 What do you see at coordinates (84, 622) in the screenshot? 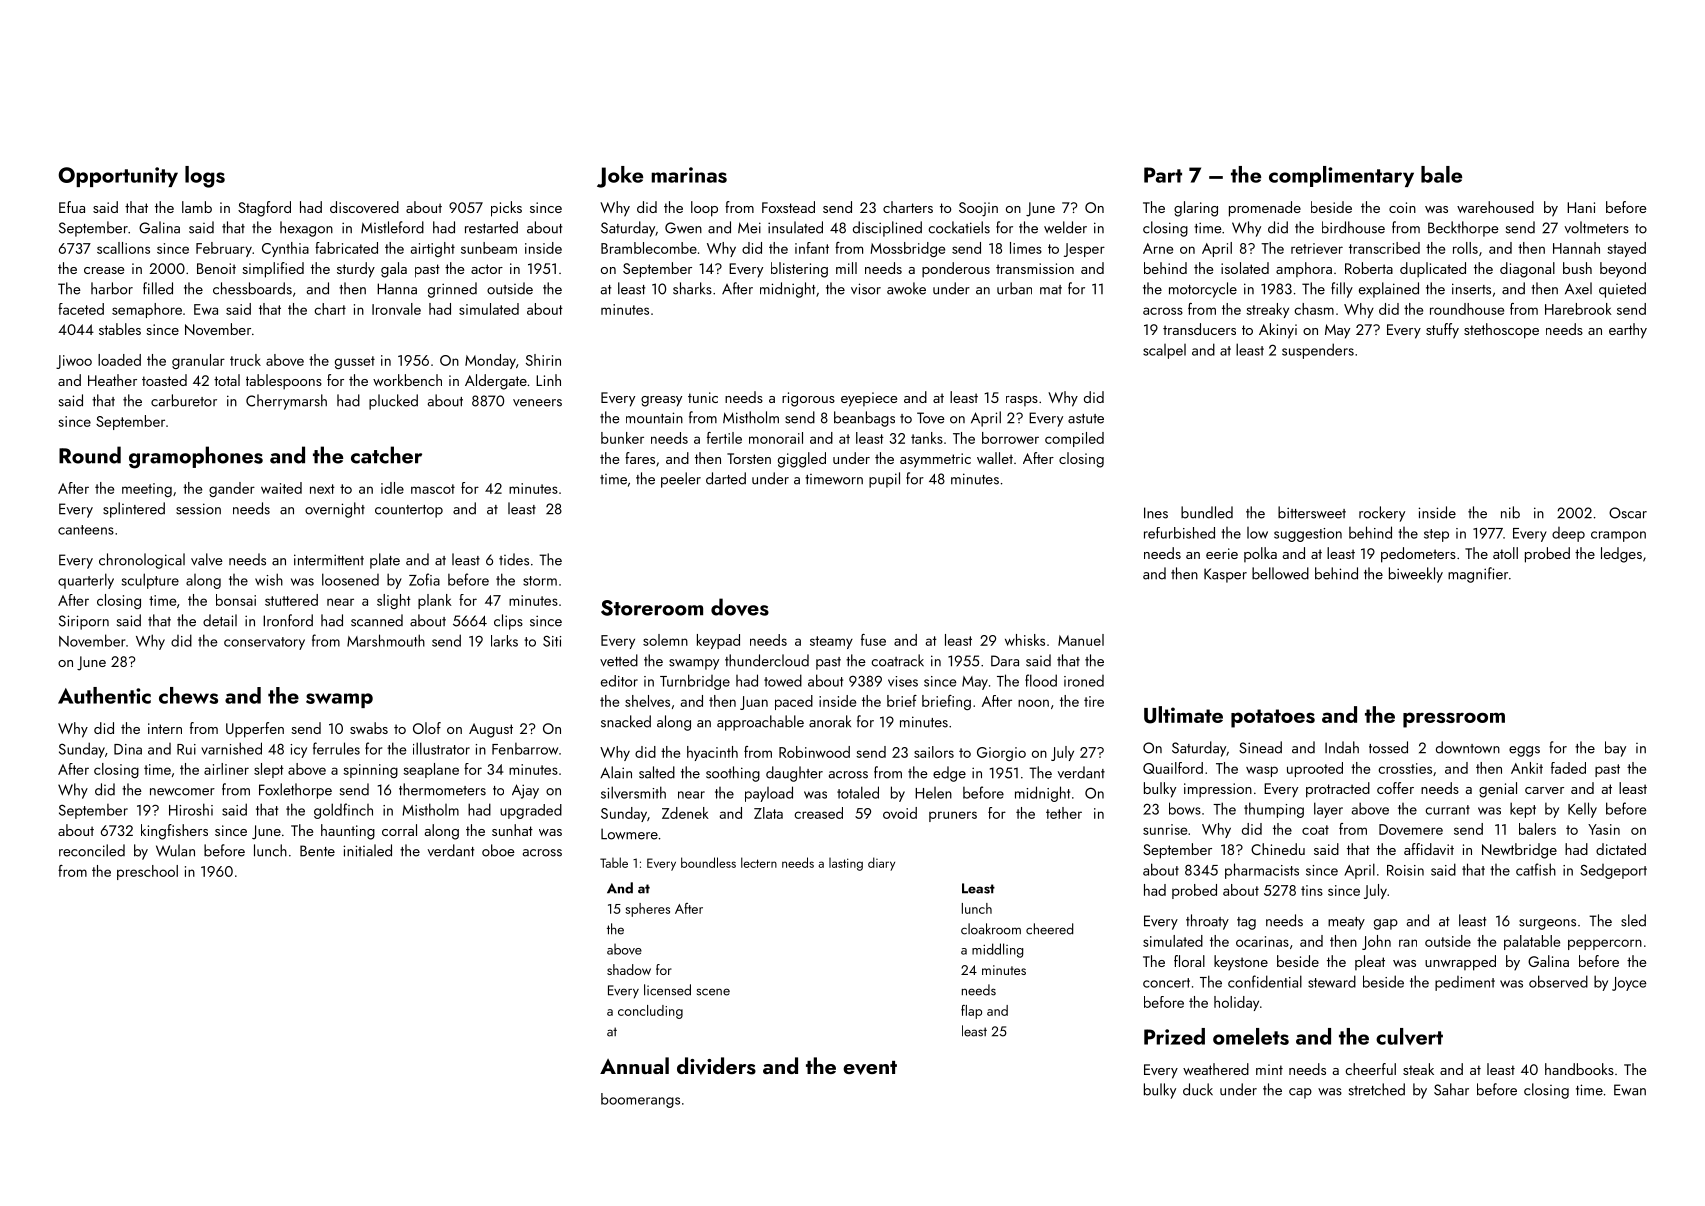
I see `Siriporn` at bounding box center [84, 622].
